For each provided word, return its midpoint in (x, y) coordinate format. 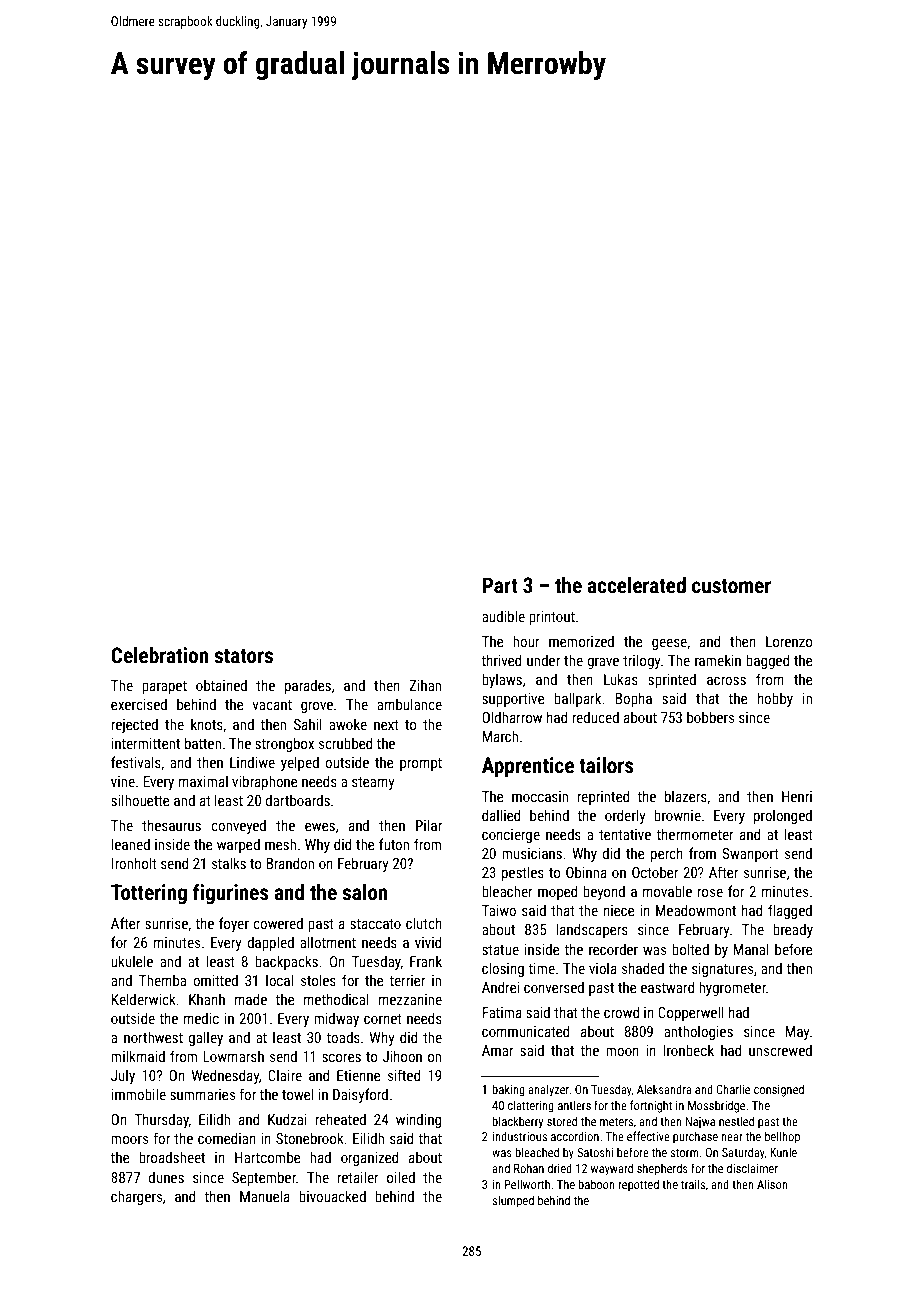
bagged (767, 661)
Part (500, 585)
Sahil (308, 724)
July (123, 1076)
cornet (383, 1019)
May (797, 1033)
